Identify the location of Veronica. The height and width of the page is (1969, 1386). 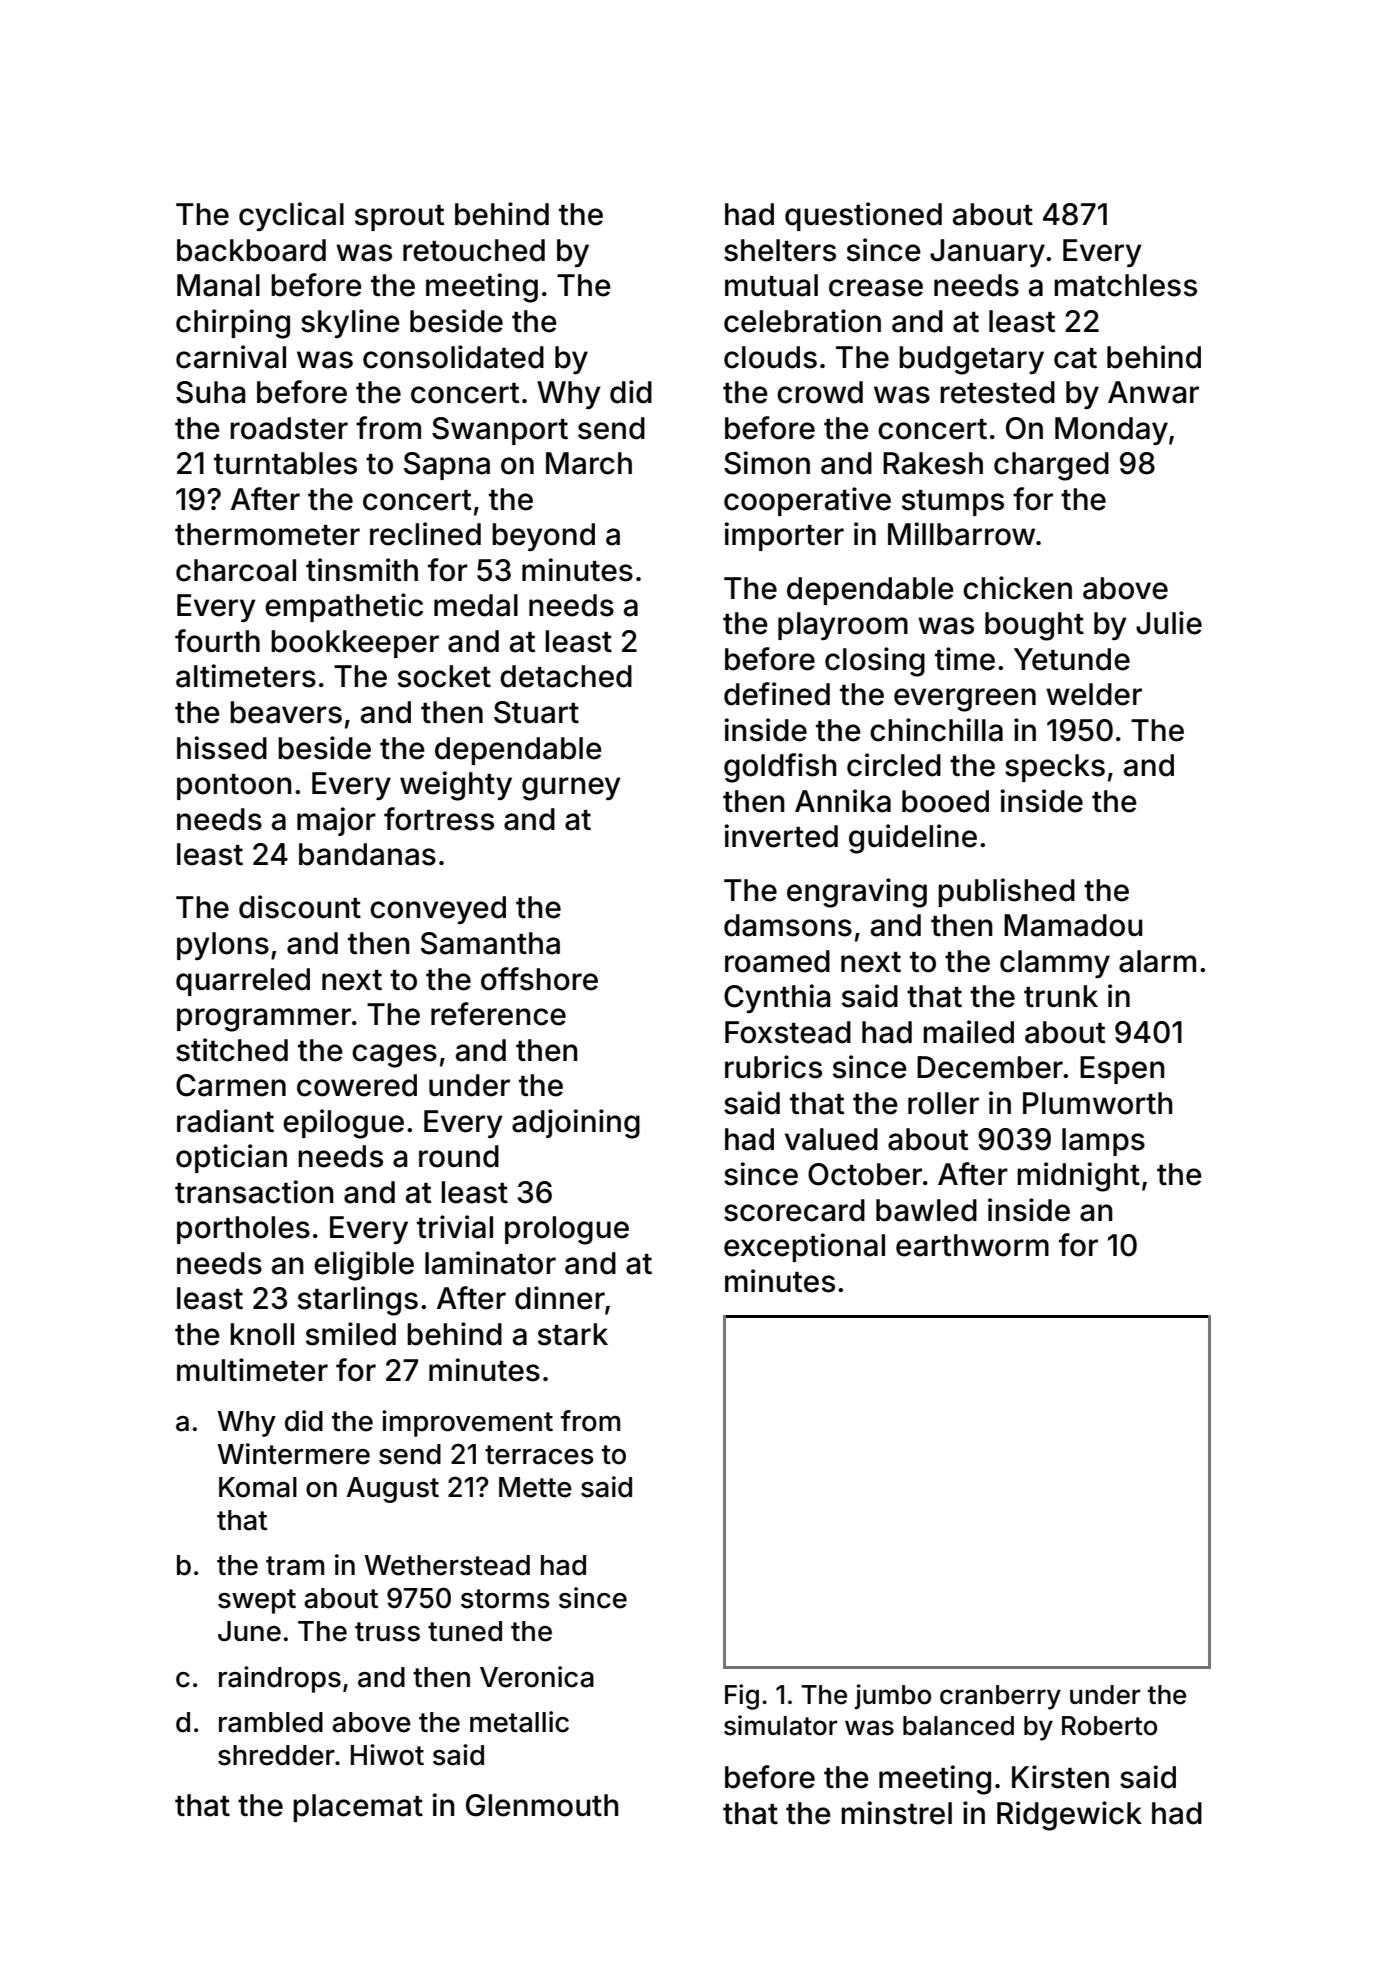
(537, 1677).
